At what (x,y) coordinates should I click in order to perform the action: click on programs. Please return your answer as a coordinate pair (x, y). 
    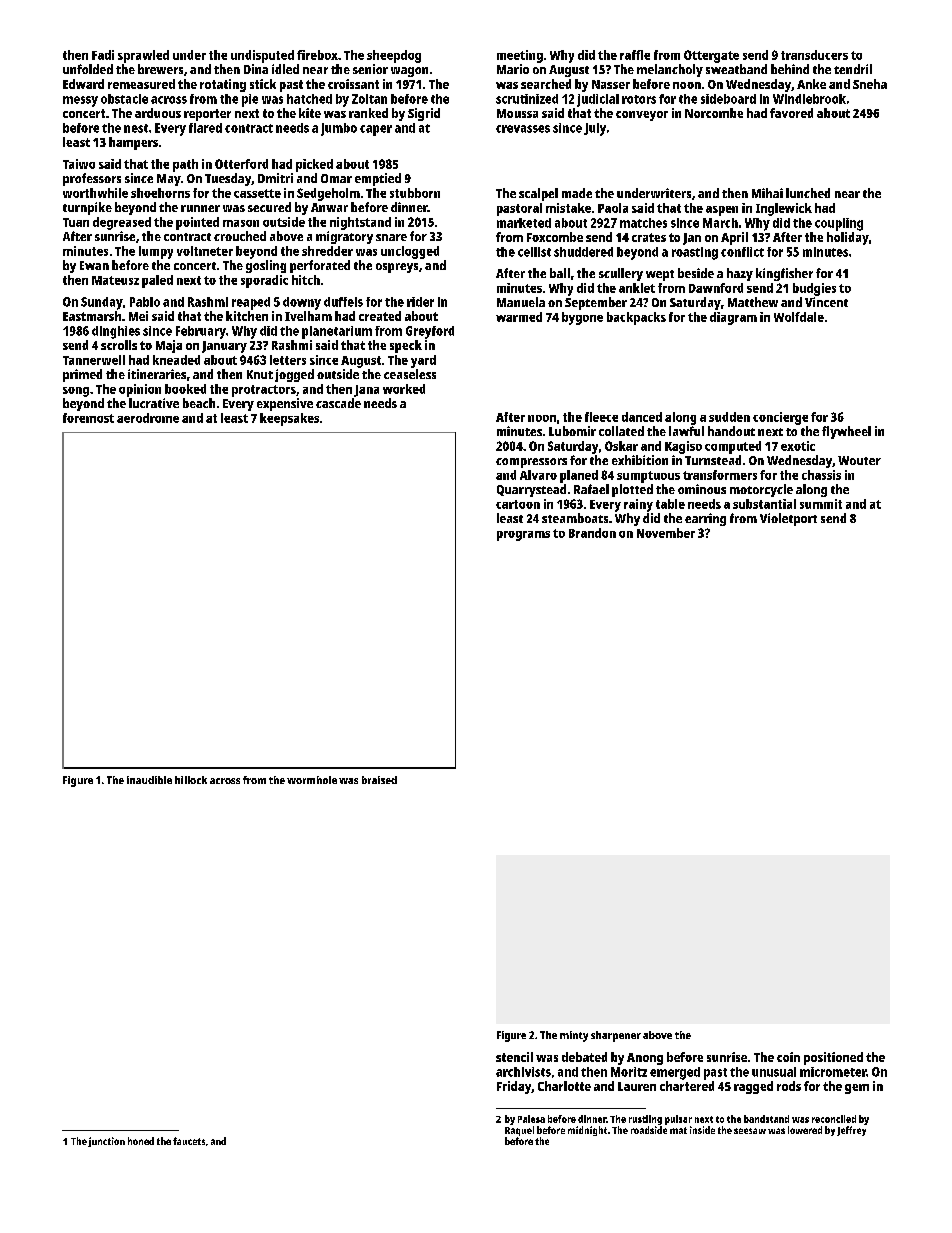
    Looking at the image, I should click on (523, 536).
